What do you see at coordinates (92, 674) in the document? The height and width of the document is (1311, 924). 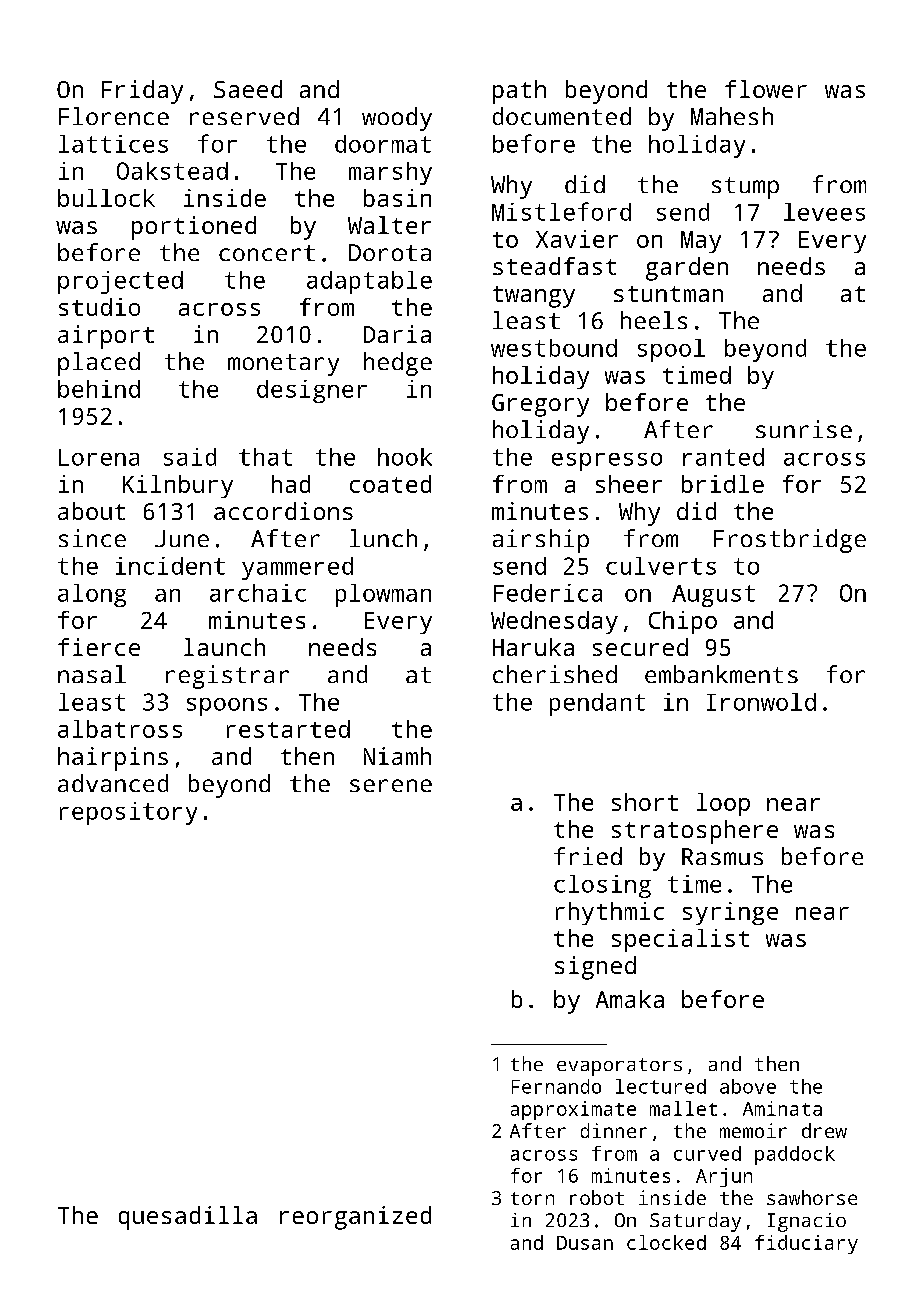 I see `nasal` at bounding box center [92, 674].
